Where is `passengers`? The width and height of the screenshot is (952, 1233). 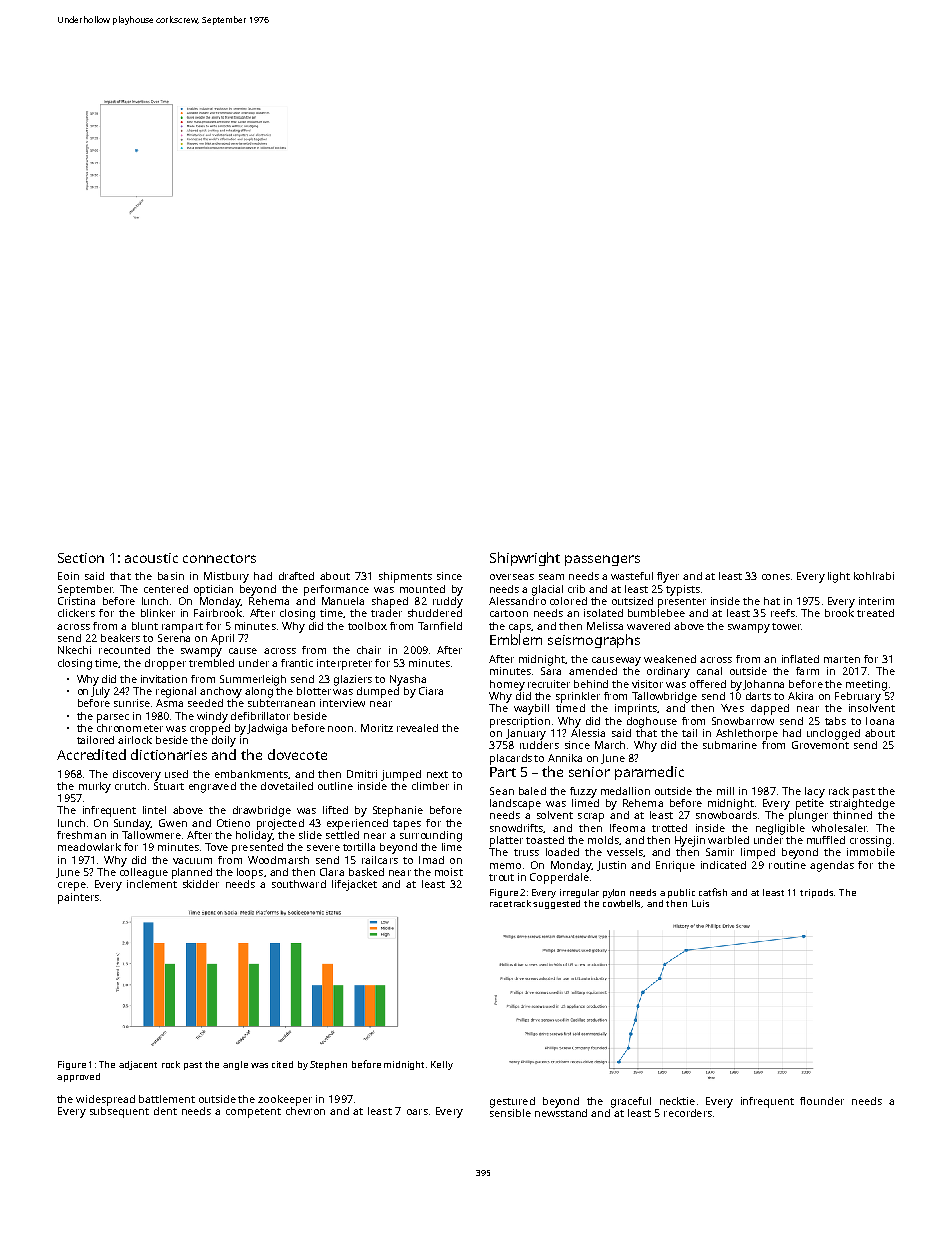 passengers is located at coordinates (602, 560).
